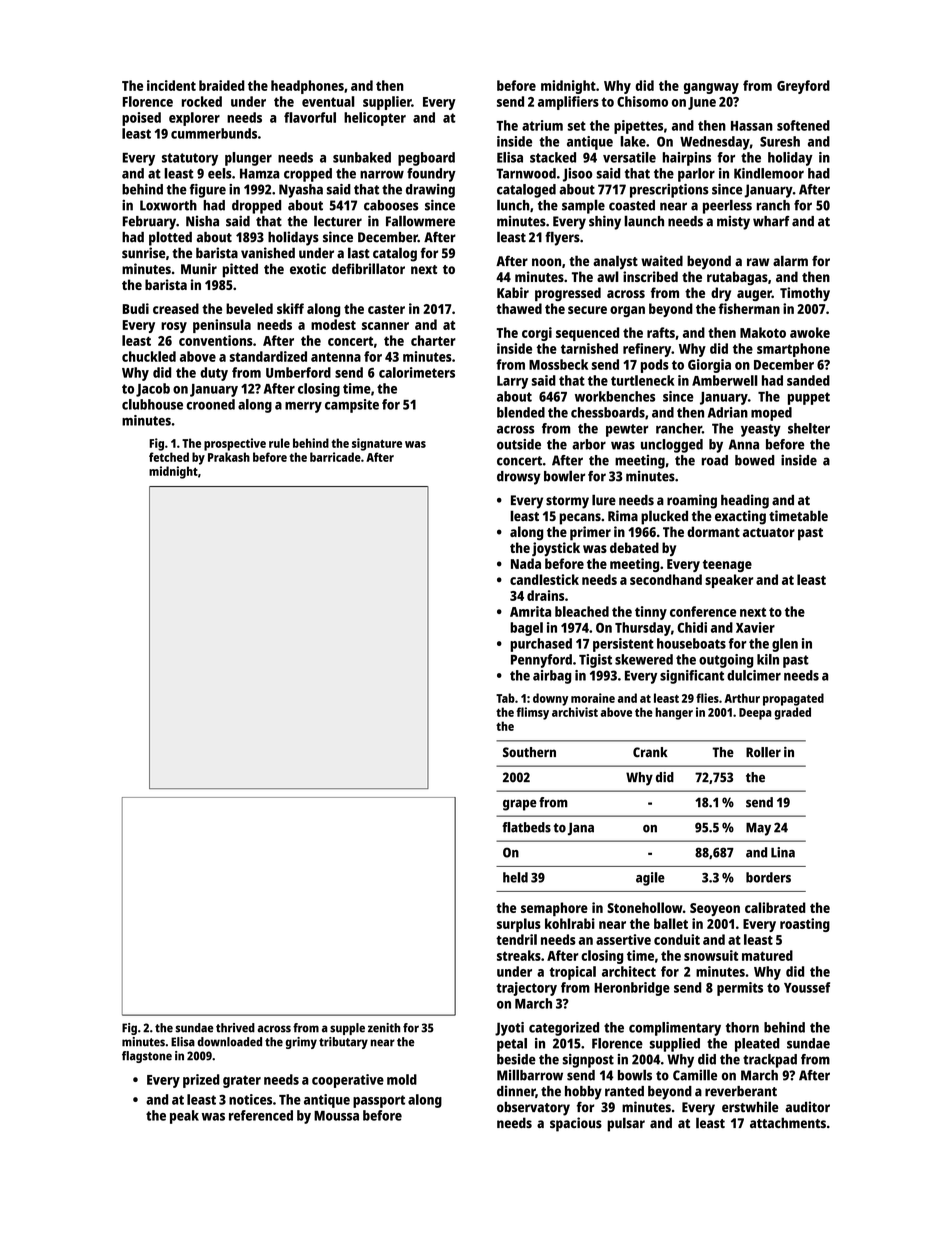 The height and width of the screenshot is (1233, 952). Describe the element at coordinates (347, 1029) in the screenshot. I see `supple` at that location.
